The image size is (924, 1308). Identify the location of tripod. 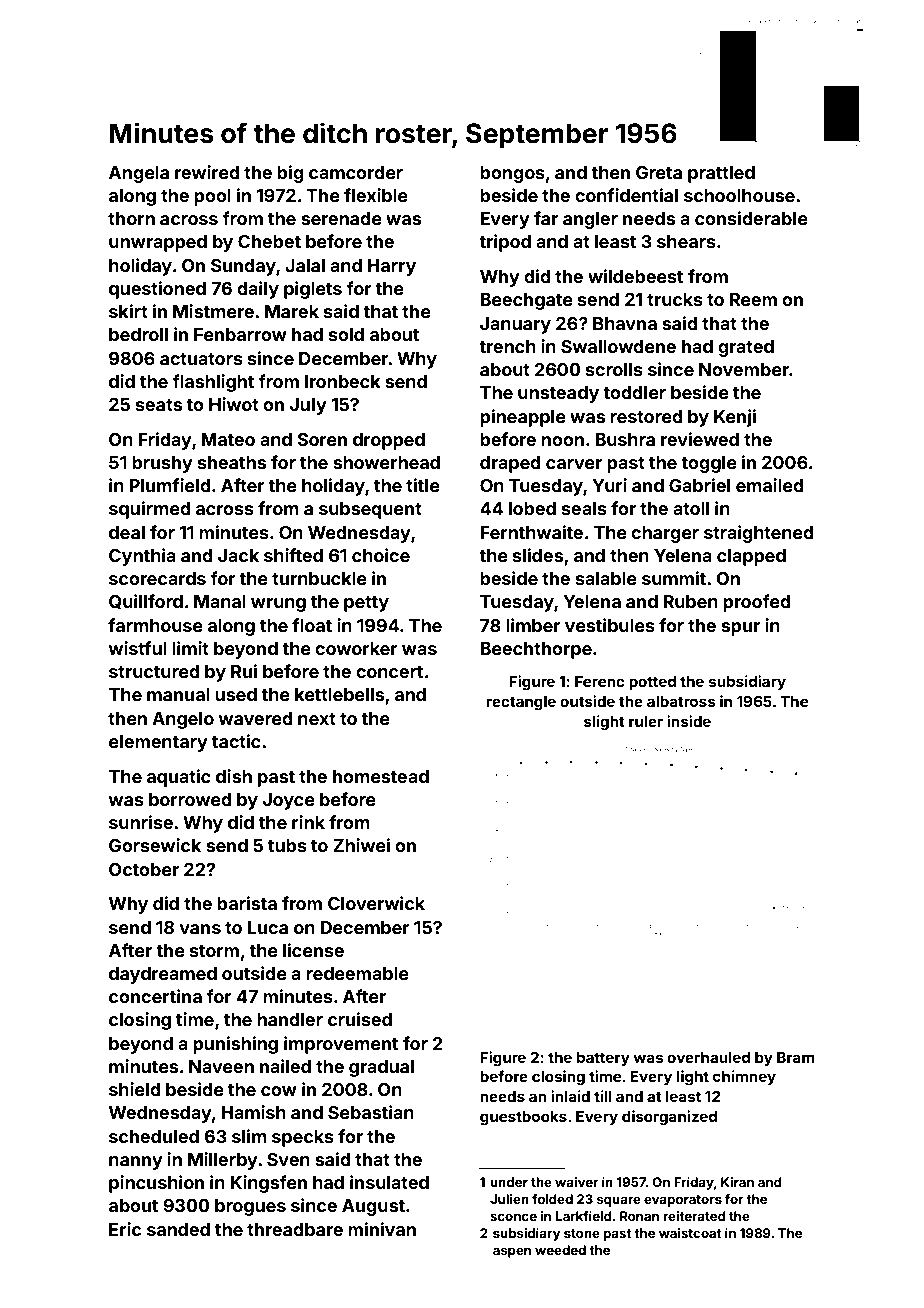
(505, 243).
